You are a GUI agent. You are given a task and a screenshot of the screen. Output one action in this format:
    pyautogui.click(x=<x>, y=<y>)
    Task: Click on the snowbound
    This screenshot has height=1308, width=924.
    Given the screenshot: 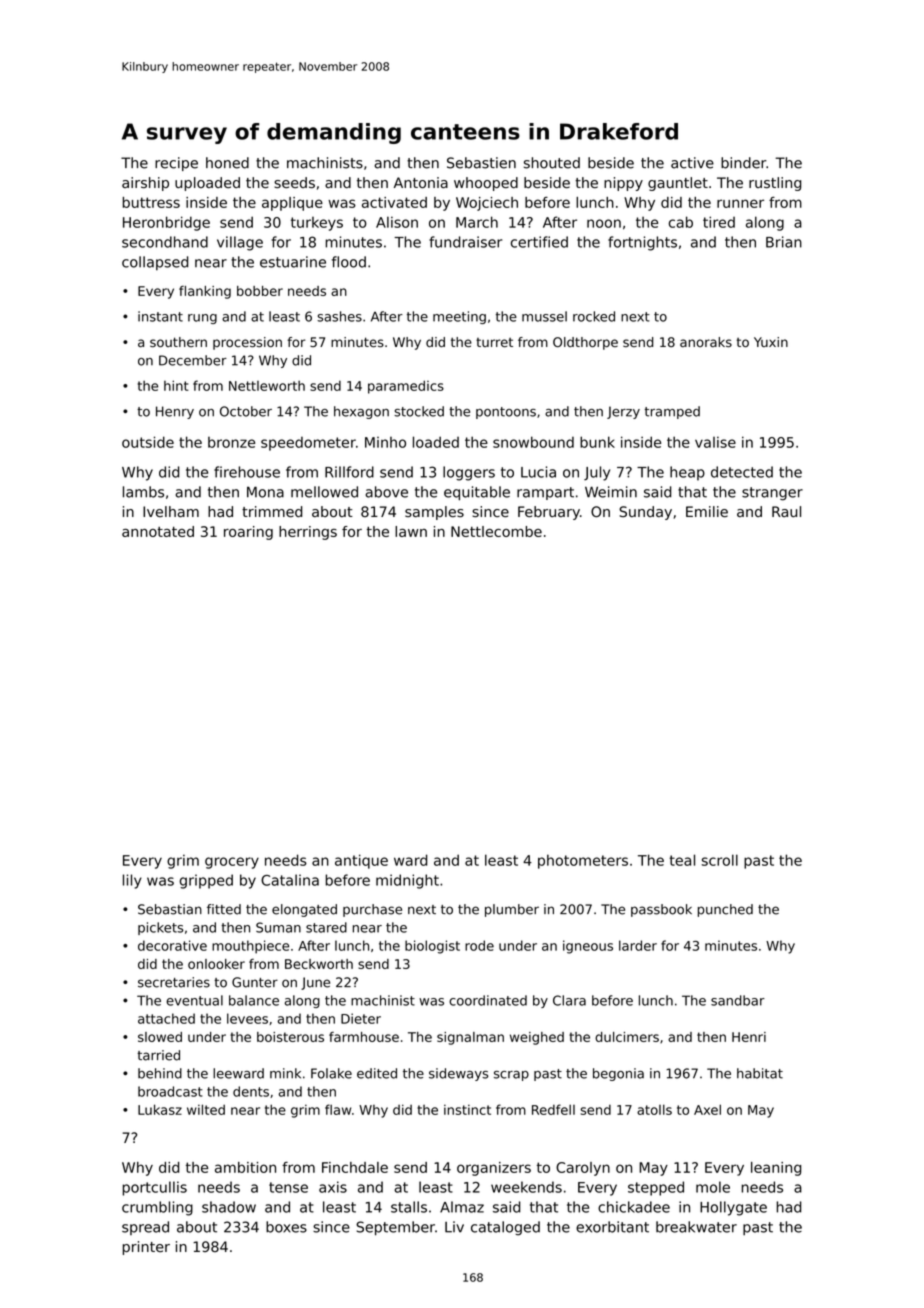 What is the action you would take?
    pyautogui.click(x=533, y=442)
